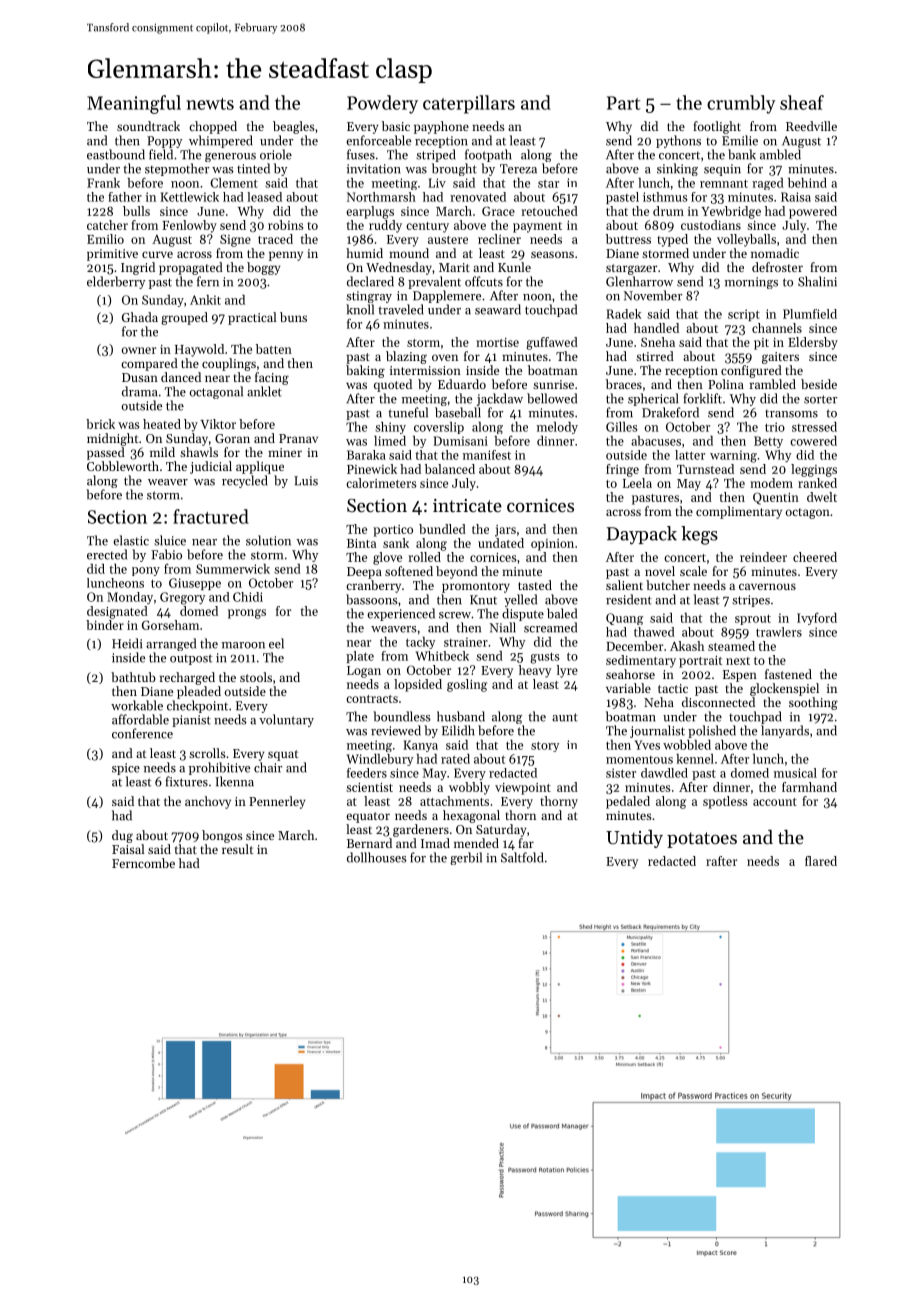 The width and height of the image is (924, 1308). Describe the element at coordinates (128, 849) in the image. I see `Faisal` at that location.
